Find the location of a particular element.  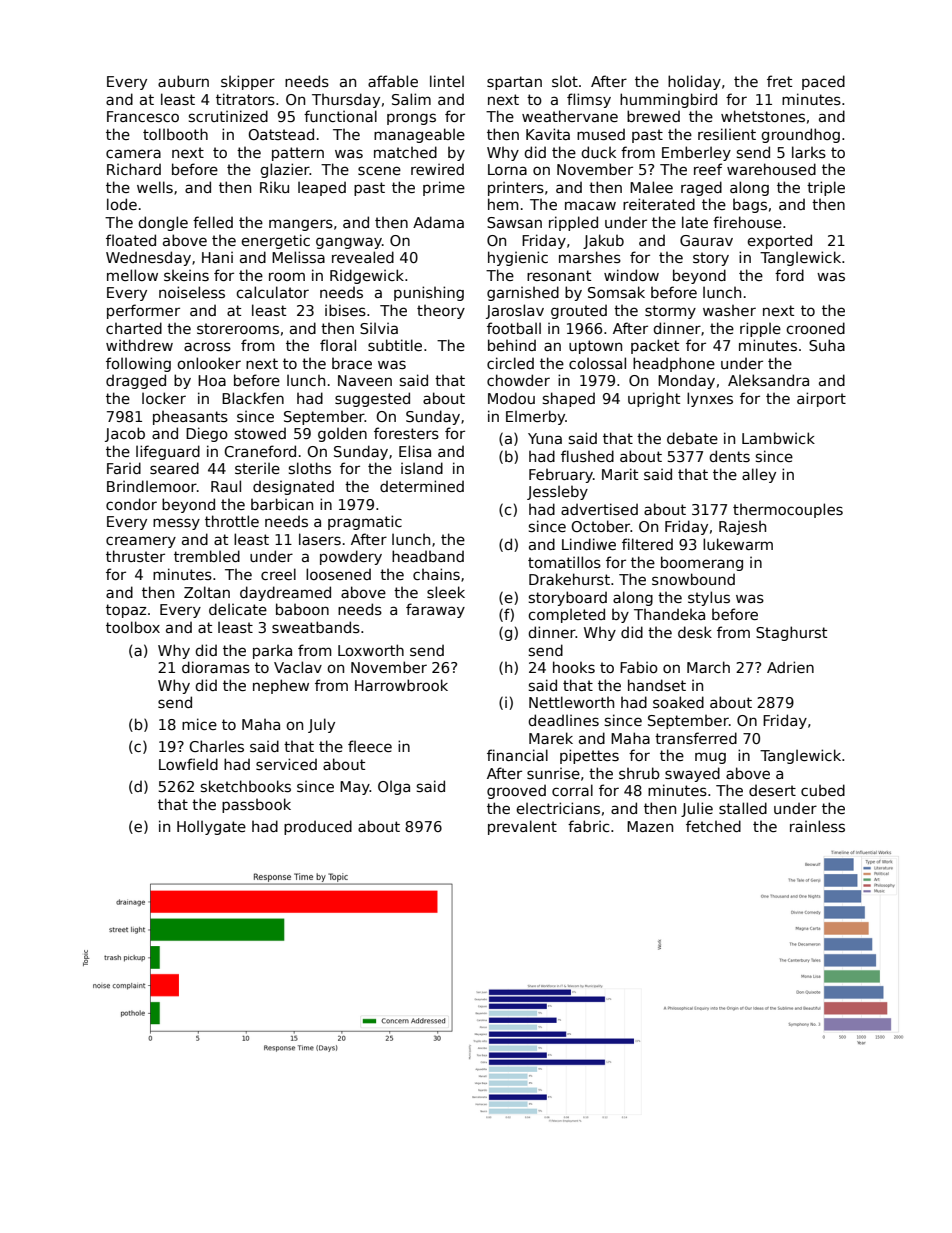

mice is located at coordinates (199, 724).
